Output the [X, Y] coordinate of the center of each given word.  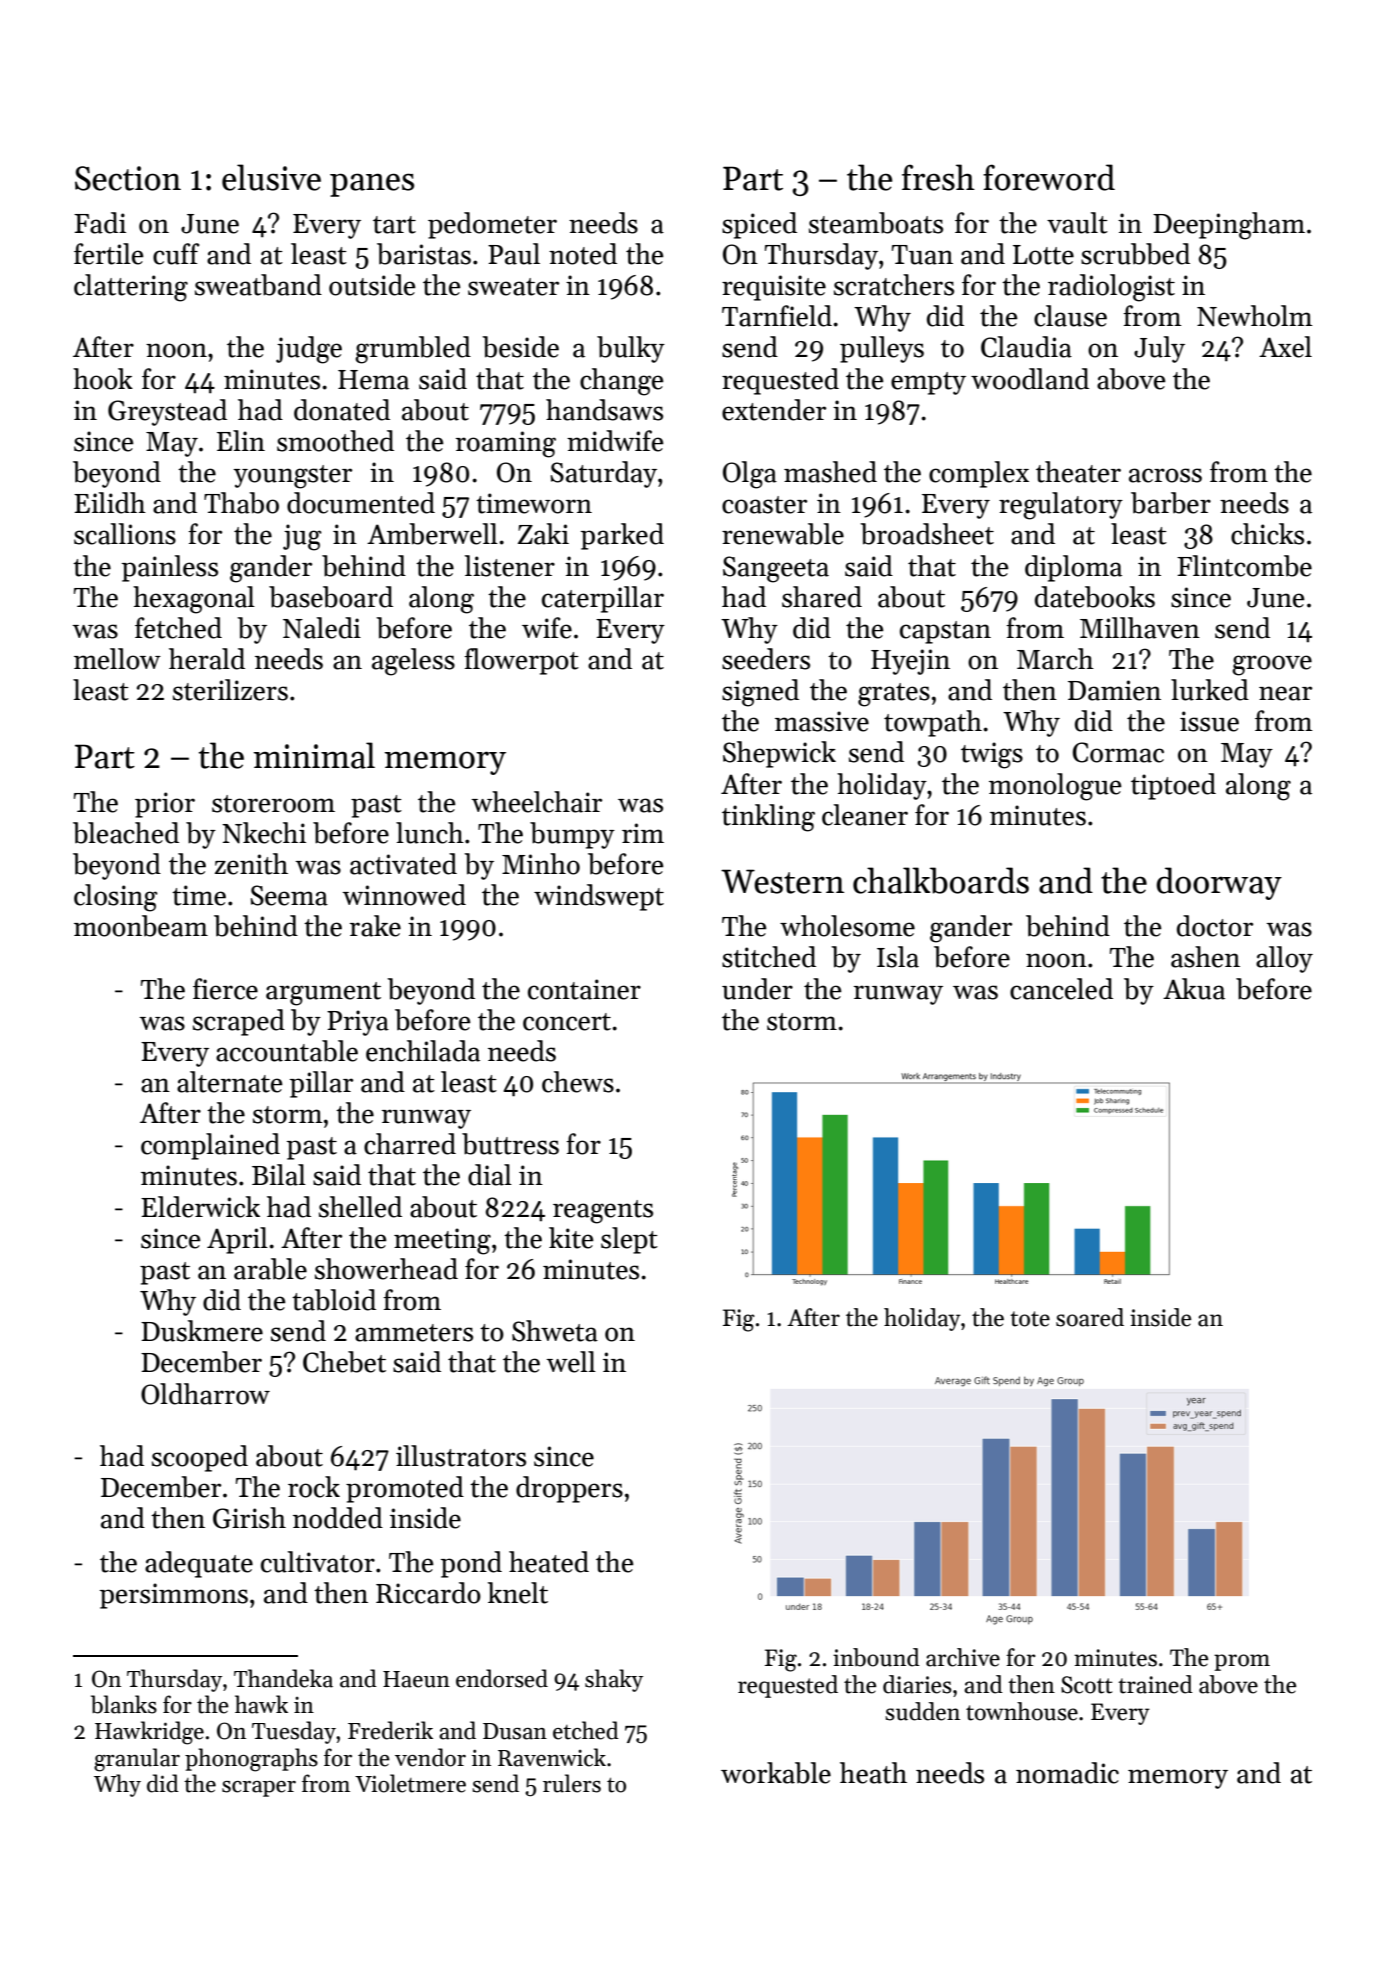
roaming [506, 444]
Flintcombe [1244, 566]
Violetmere [410, 1783]
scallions [125, 534]
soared [1090, 1317]
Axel [1285, 347]
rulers [572, 1783]
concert [567, 1022]
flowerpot [521, 661]
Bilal [279, 1175]
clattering [131, 288]
